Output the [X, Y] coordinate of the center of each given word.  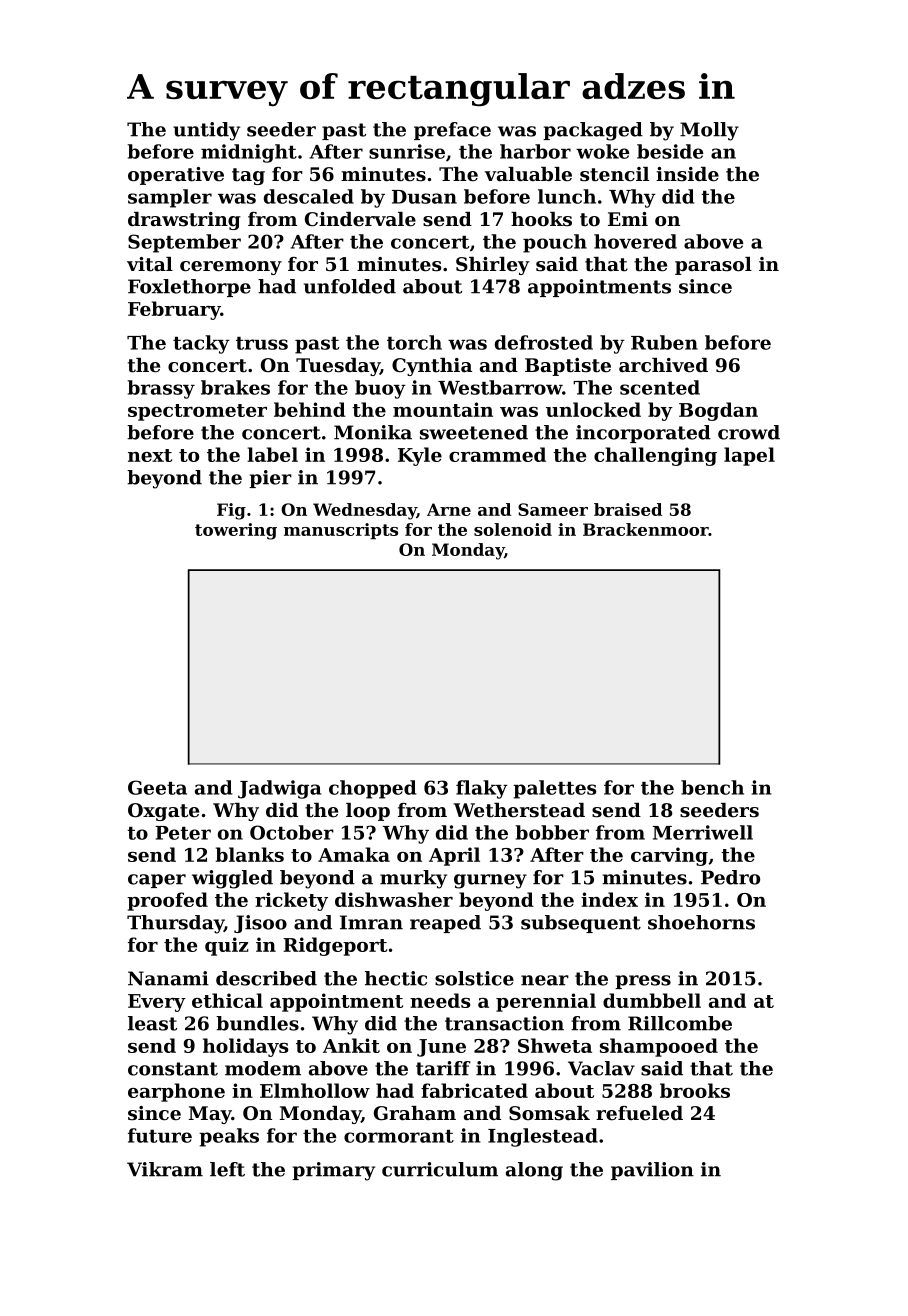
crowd [749, 432]
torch [414, 342]
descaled [309, 196]
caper [157, 881]
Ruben [664, 342]
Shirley [492, 266]
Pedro [730, 877]
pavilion [652, 1171]
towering [236, 531]
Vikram [165, 1169]
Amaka [354, 854]
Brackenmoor [646, 529]
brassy [161, 389]
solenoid [513, 529]
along [534, 1171]
